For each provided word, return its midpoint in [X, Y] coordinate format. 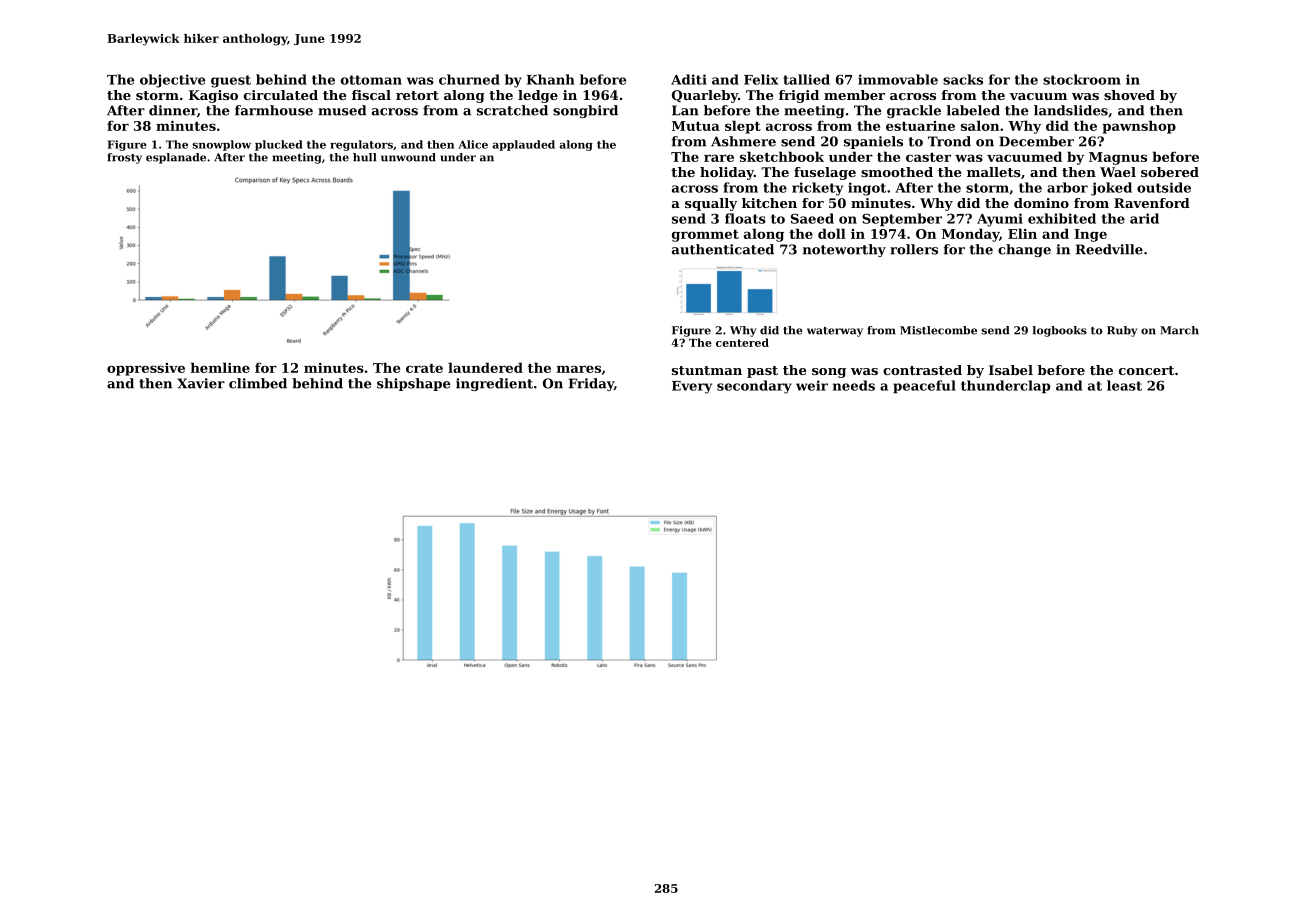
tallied [806, 79]
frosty [125, 158]
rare [719, 158]
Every [692, 387]
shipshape [413, 384]
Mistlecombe [938, 330]
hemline [220, 367]
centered [742, 342]
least [1124, 385]
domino [1041, 203]
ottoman [371, 80]
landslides [1071, 110]
